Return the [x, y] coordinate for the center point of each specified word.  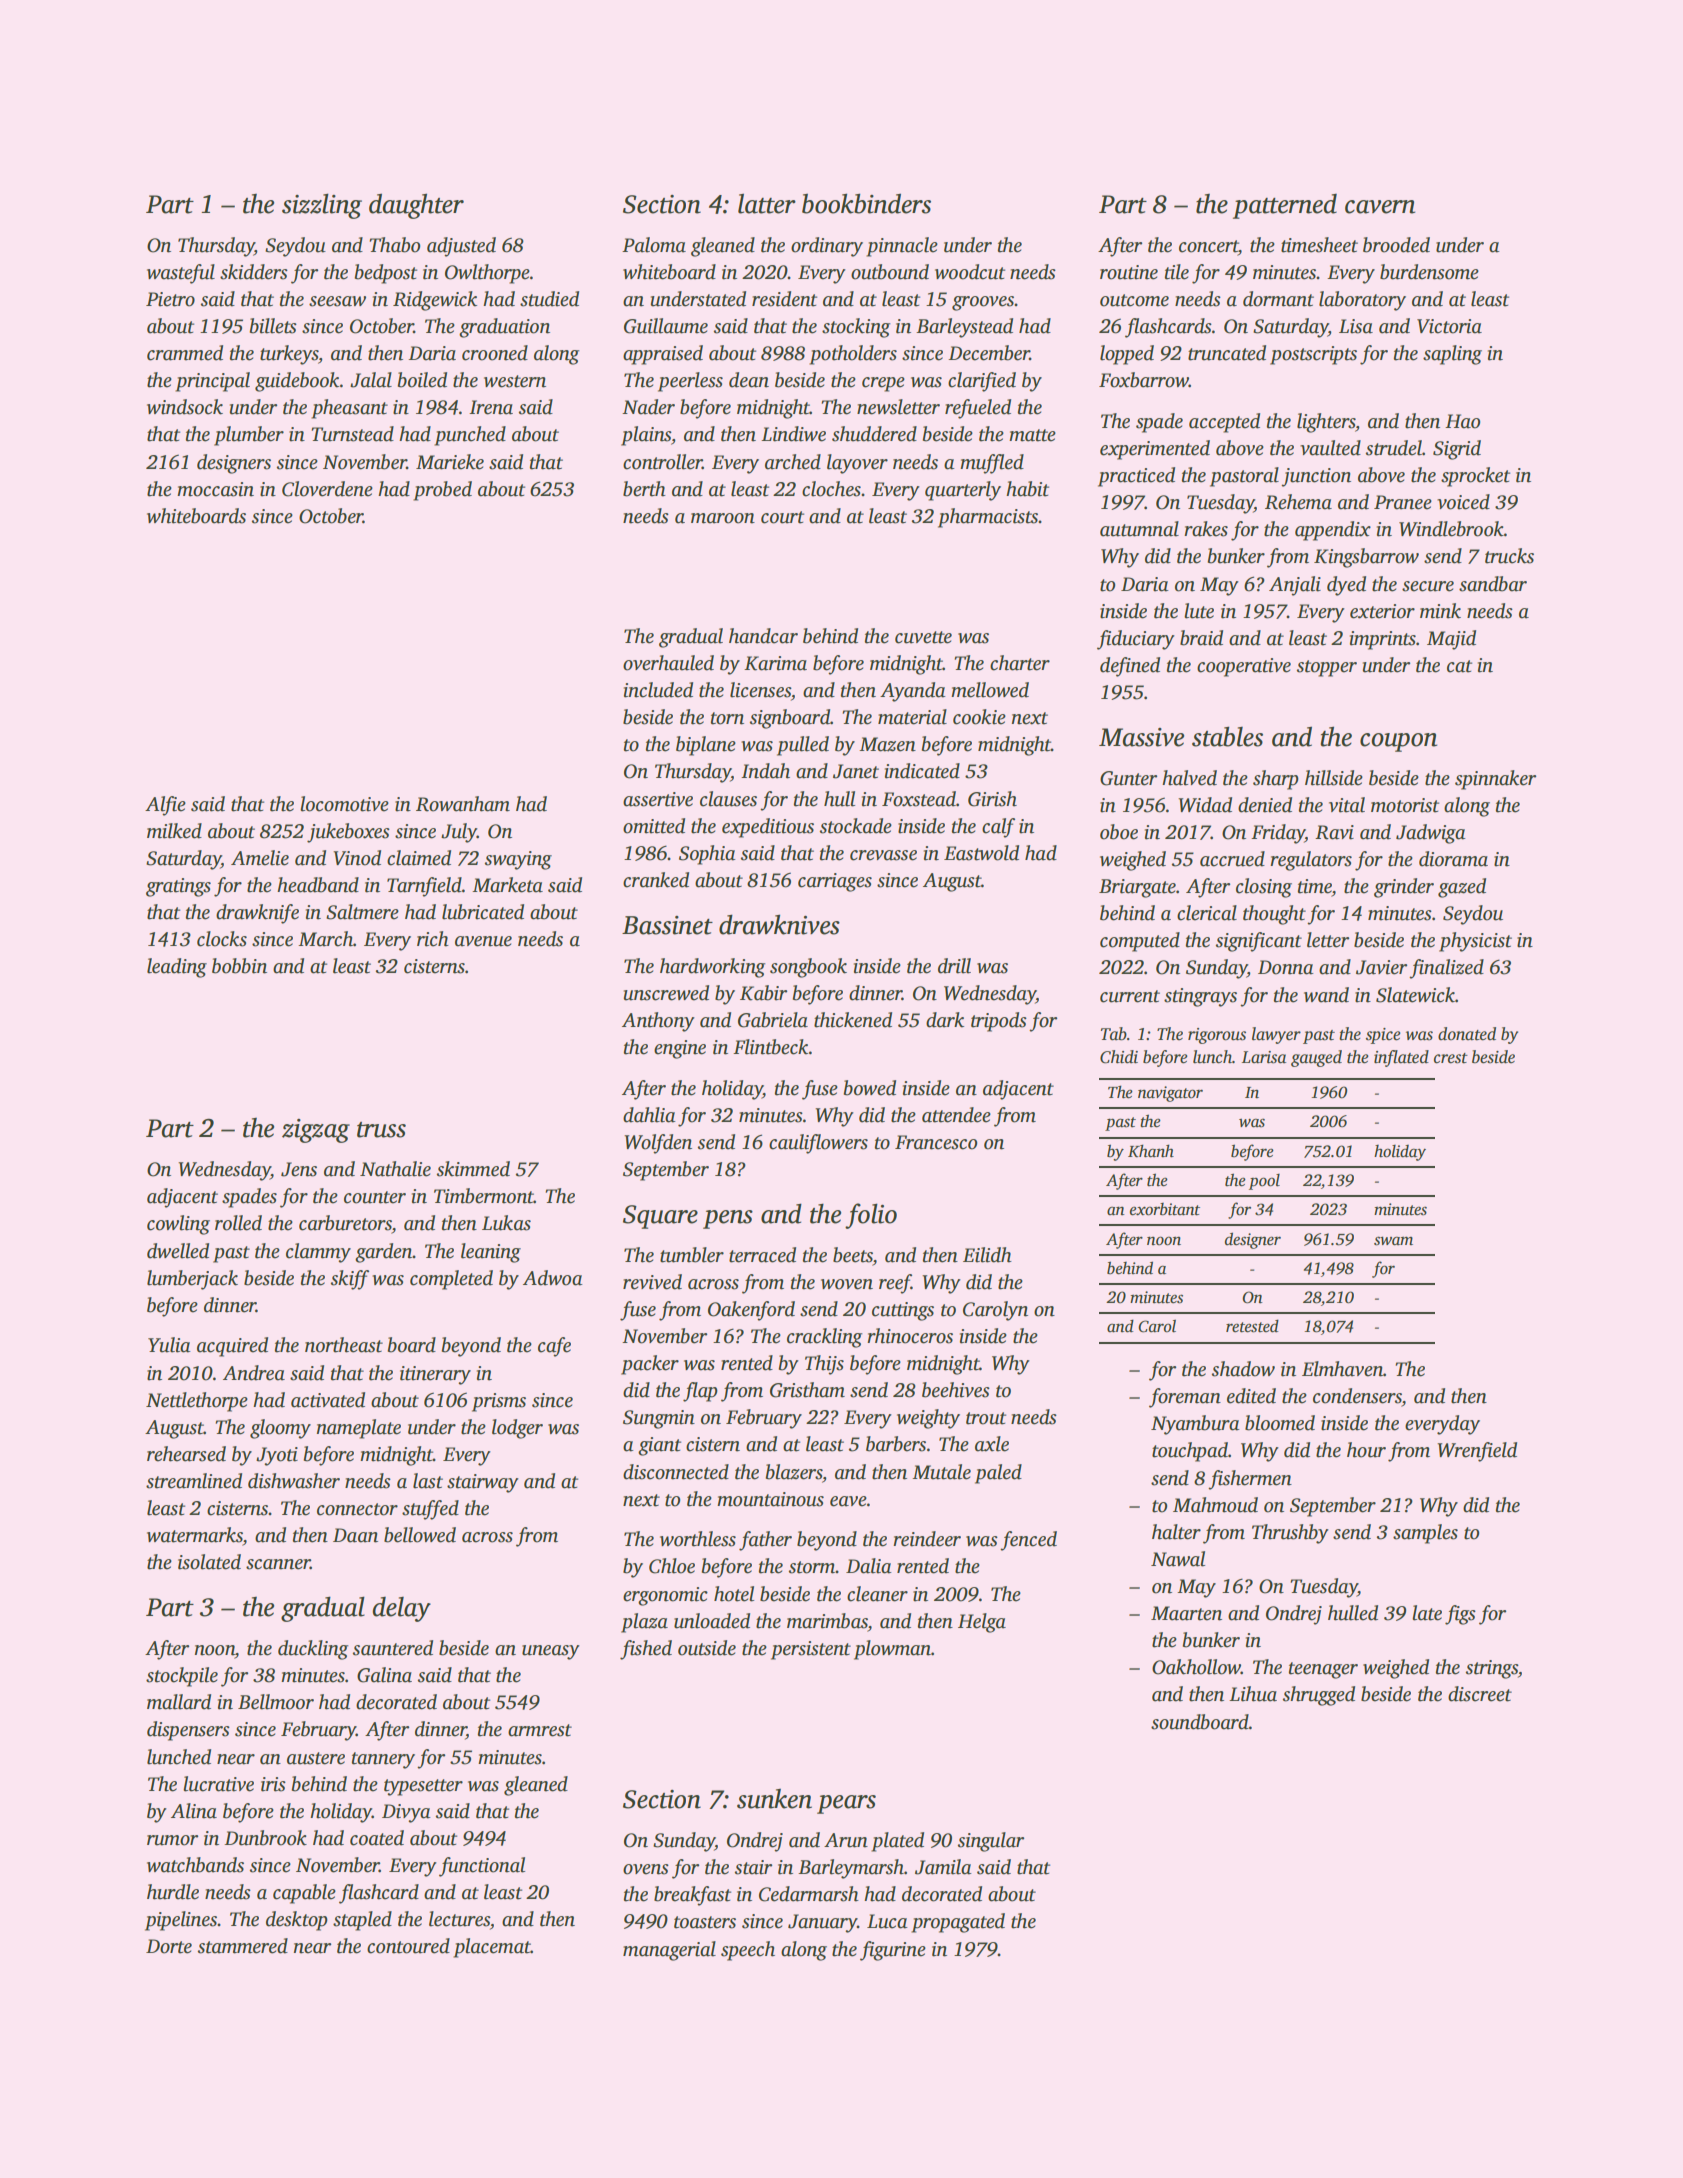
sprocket [1475, 477]
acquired [232, 1347]
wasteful [181, 274]
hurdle [173, 1892]
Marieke [450, 462]
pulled [803, 746]
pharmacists [988, 518]
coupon [1398, 742]
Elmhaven [1342, 1369]
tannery [383, 1760]
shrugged [1319, 1696]
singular [991, 1842]
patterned [1285, 206]
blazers [794, 1472]
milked [174, 831]
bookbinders [866, 203]
